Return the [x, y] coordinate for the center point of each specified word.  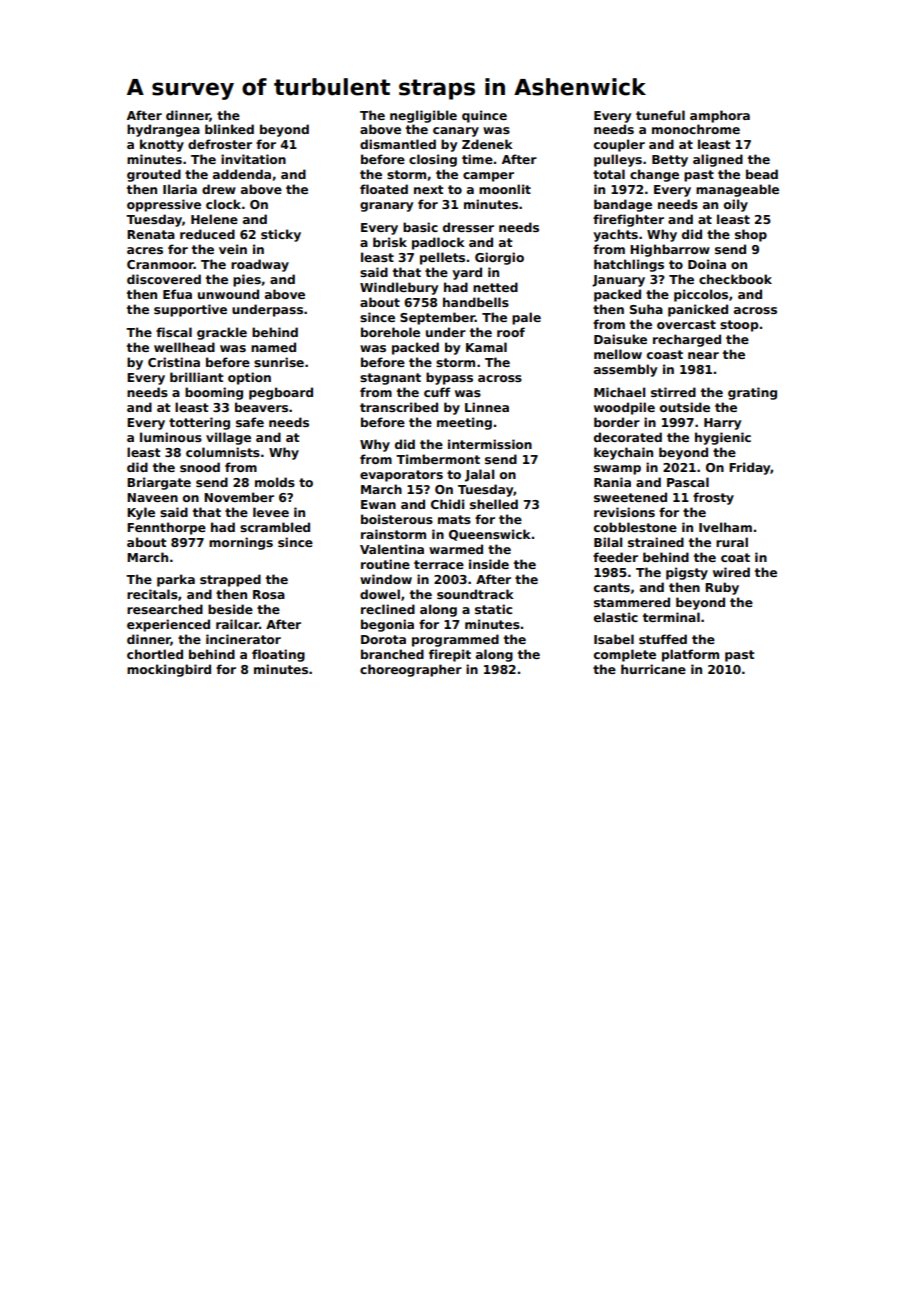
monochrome [696, 129]
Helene [214, 219]
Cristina [174, 362]
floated [384, 189]
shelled [494, 504]
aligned [718, 160]
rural [732, 542]
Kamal [486, 347]
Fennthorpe [166, 528]
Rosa [269, 594]
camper [488, 177]
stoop [739, 326]
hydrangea [163, 130]
